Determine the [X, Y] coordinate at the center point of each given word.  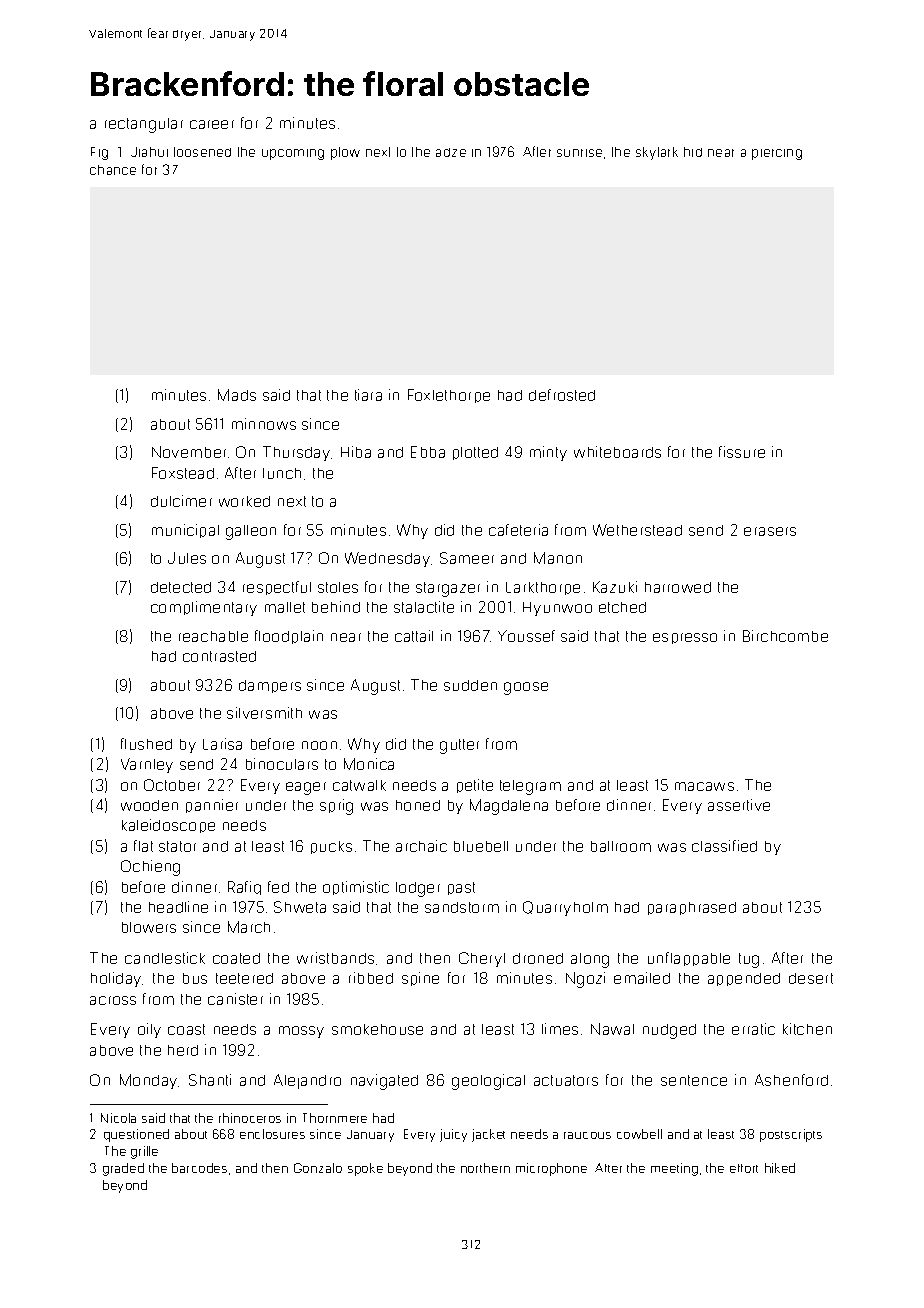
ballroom [621, 846]
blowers [149, 927]
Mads [237, 395]
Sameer [467, 558]
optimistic [356, 888]
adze [451, 152]
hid [693, 152]
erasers [770, 531]
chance [113, 170]
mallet [285, 607]
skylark [657, 153]
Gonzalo [318, 1168]
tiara [368, 395]
